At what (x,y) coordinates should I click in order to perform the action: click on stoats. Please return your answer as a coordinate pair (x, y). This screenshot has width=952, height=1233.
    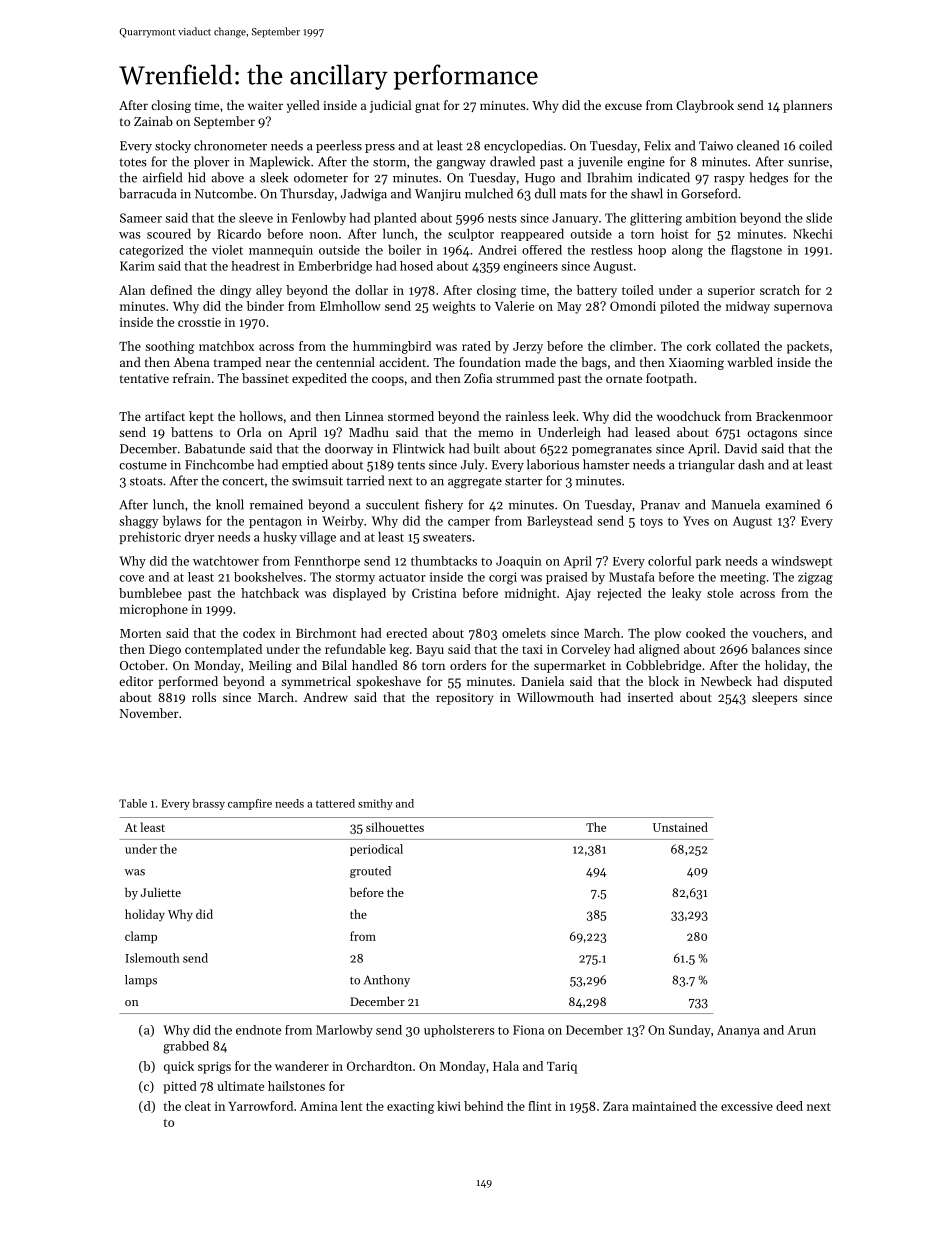
    Looking at the image, I should click on (146, 481).
